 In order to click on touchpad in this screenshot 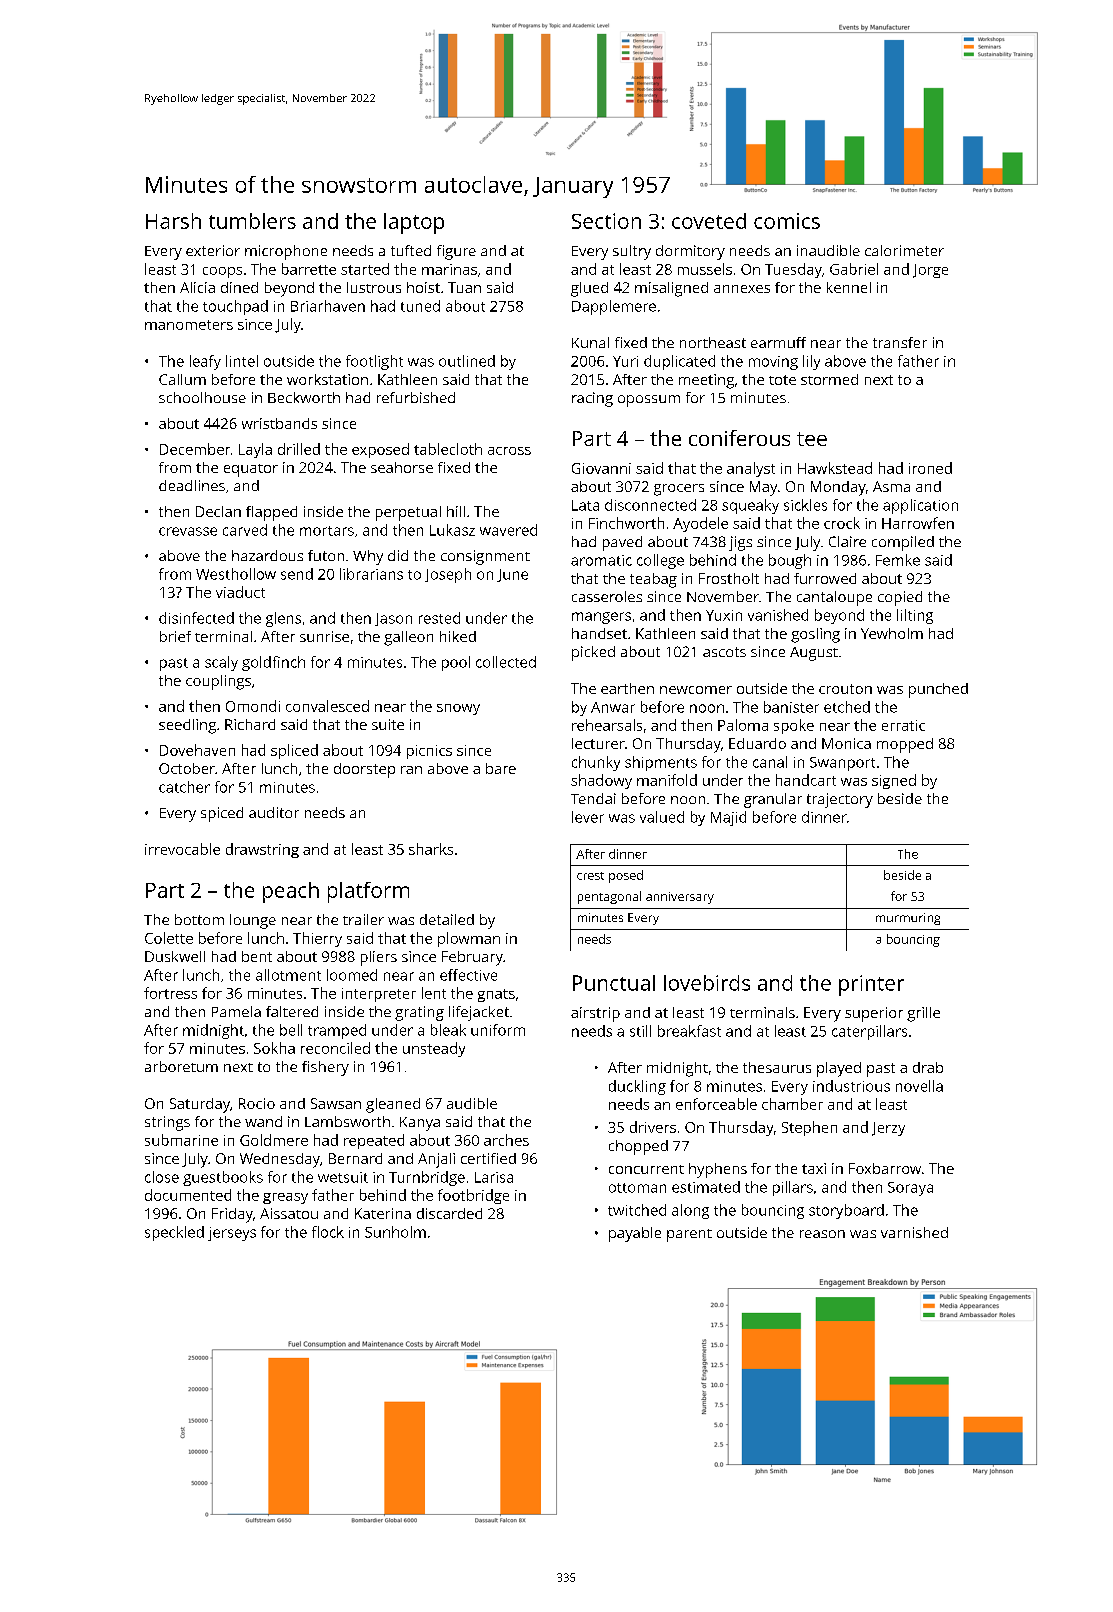, I will do `click(235, 307)`.
